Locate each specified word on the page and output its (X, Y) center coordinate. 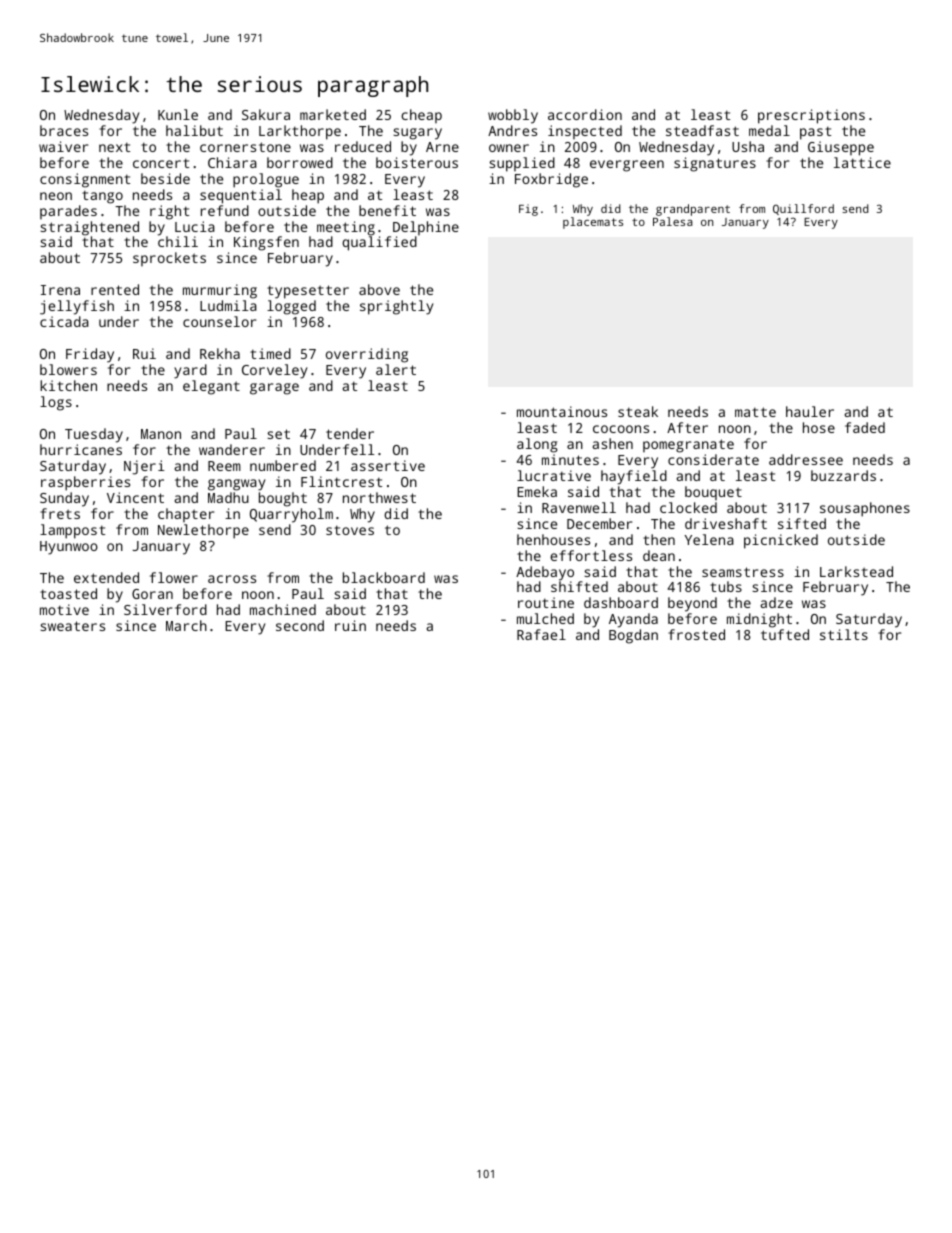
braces (64, 130)
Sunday (64, 499)
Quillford (803, 209)
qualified (379, 243)
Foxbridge (551, 180)
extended (106, 577)
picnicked (781, 541)
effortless (591, 555)
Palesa (673, 221)
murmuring (220, 291)
